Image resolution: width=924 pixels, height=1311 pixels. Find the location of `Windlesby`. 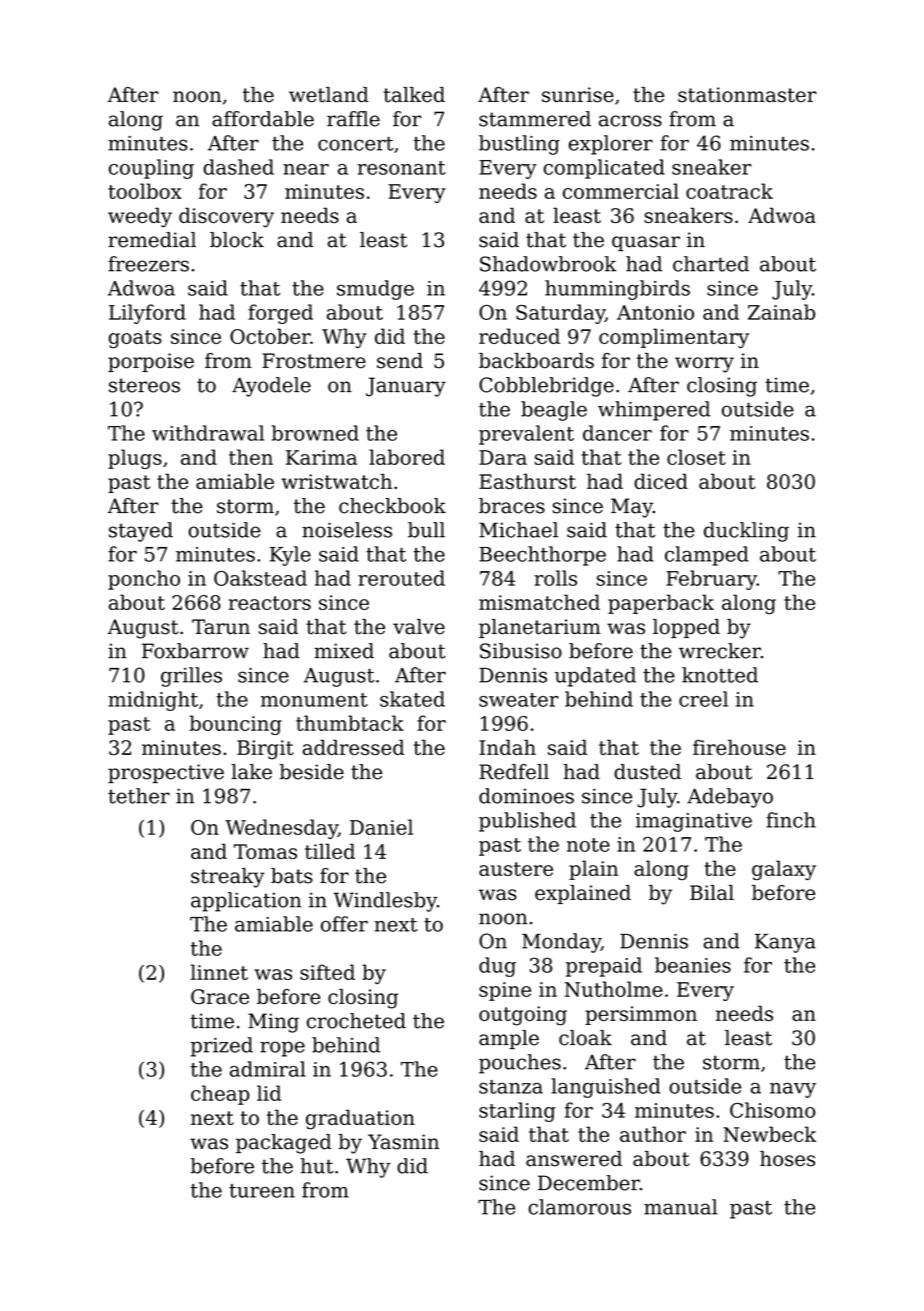

Windlesby is located at coordinates (385, 902).
